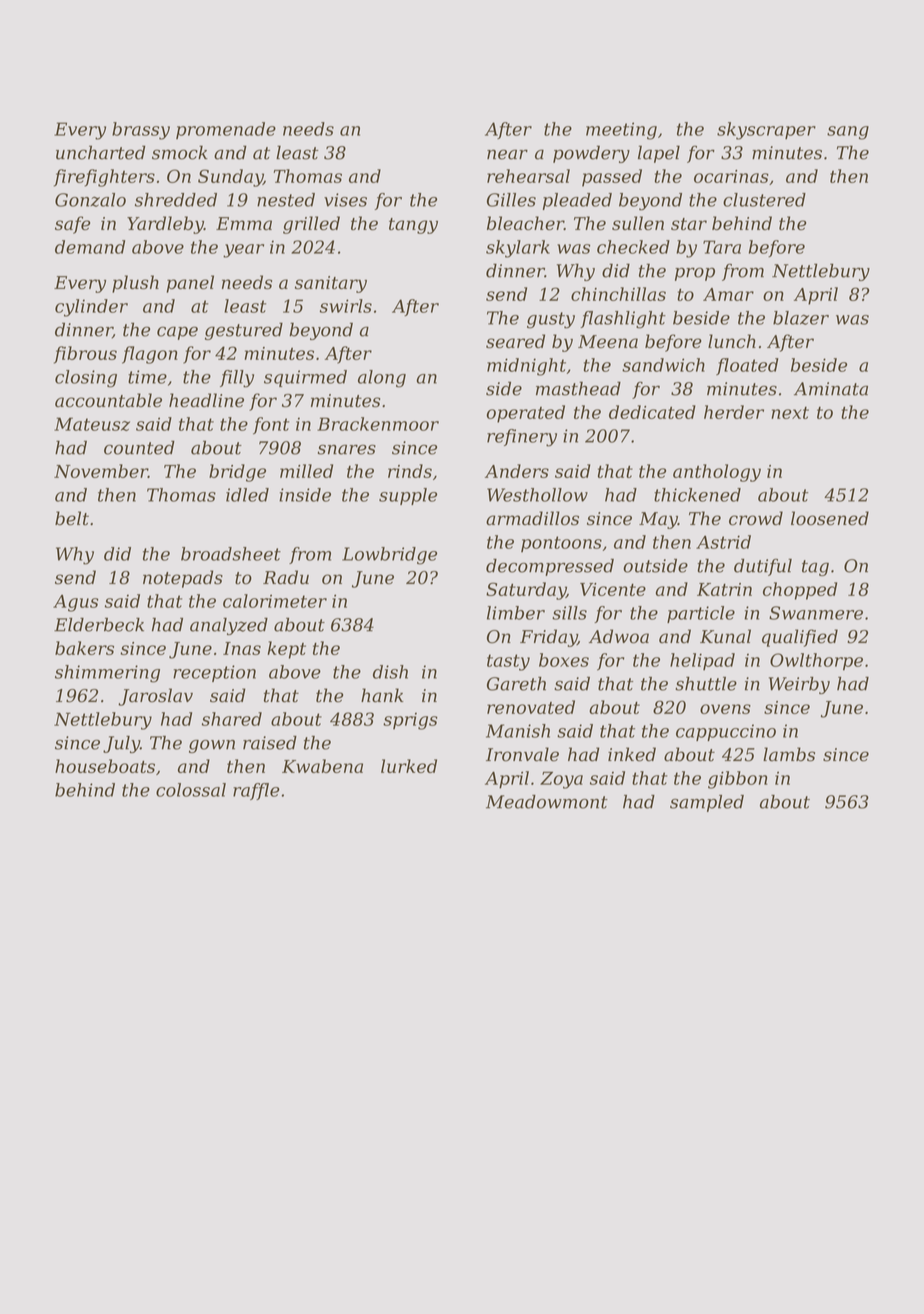 This screenshot has width=924, height=1314. What do you see at coordinates (180, 152) in the screenshot?
I see `smock` at bounding box center [180, 152].
